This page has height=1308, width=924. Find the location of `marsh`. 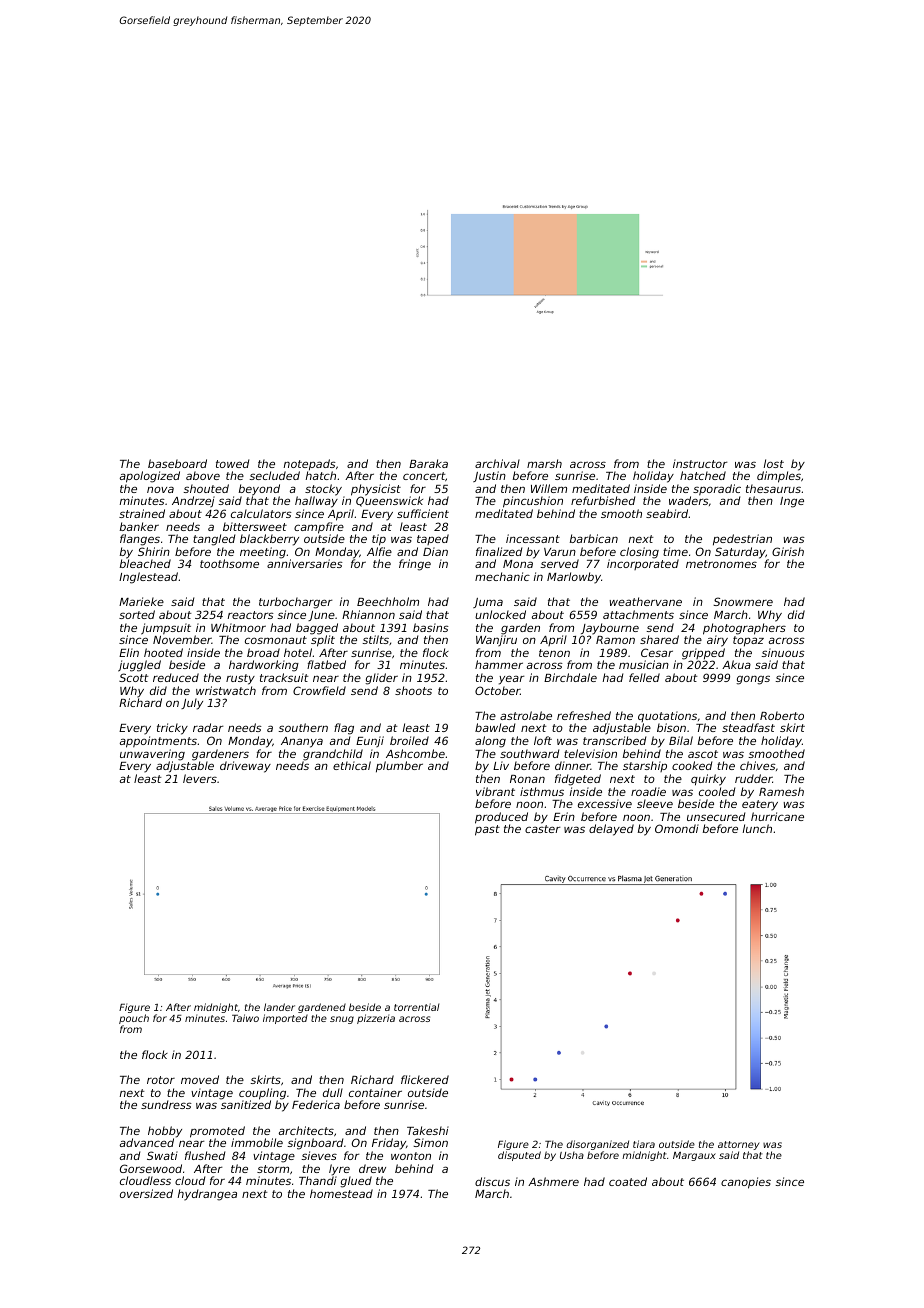

marsh is located at coordinates (544, 463).
